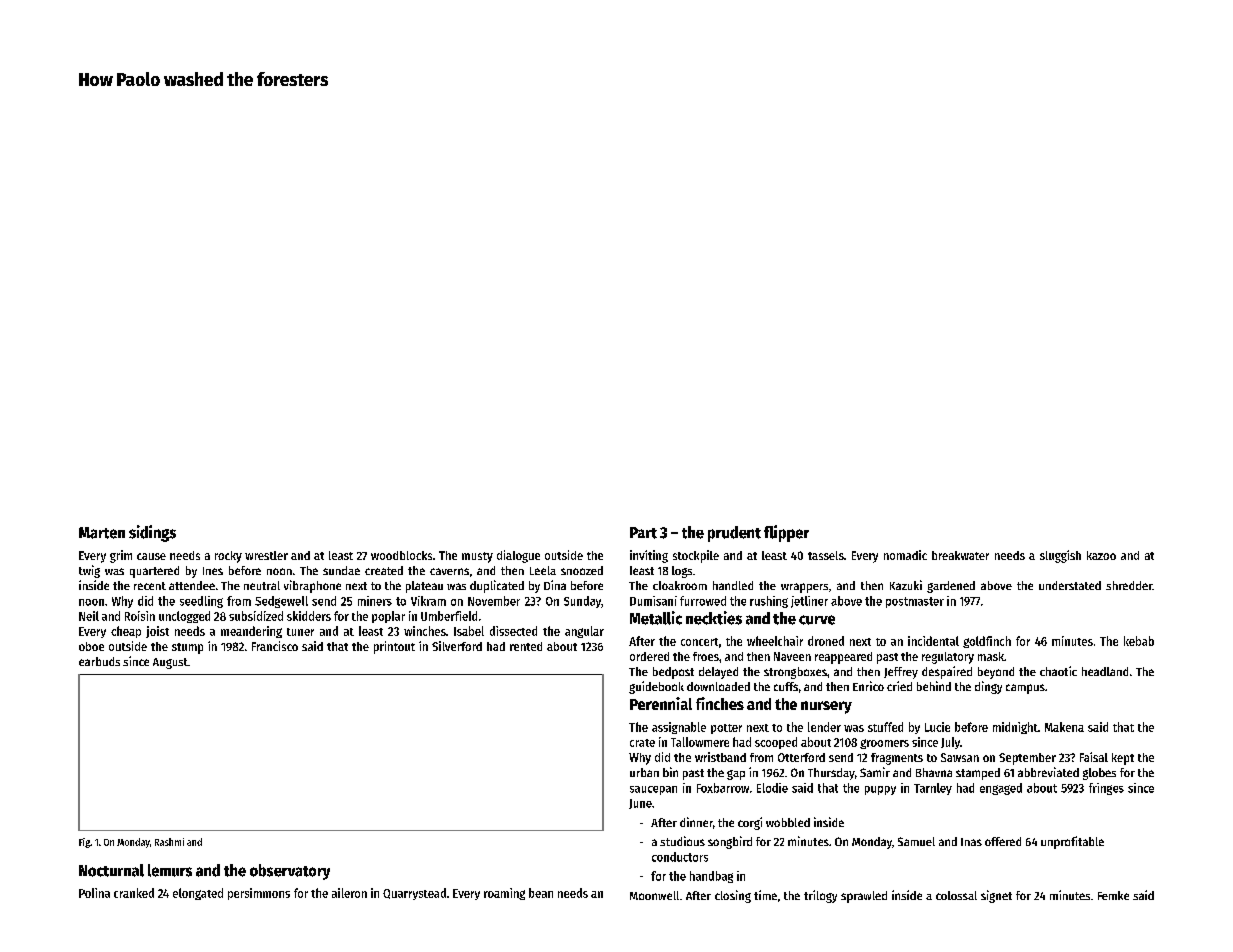 The image size is (1233, 952). I want to click on August, so click(170, 663).
